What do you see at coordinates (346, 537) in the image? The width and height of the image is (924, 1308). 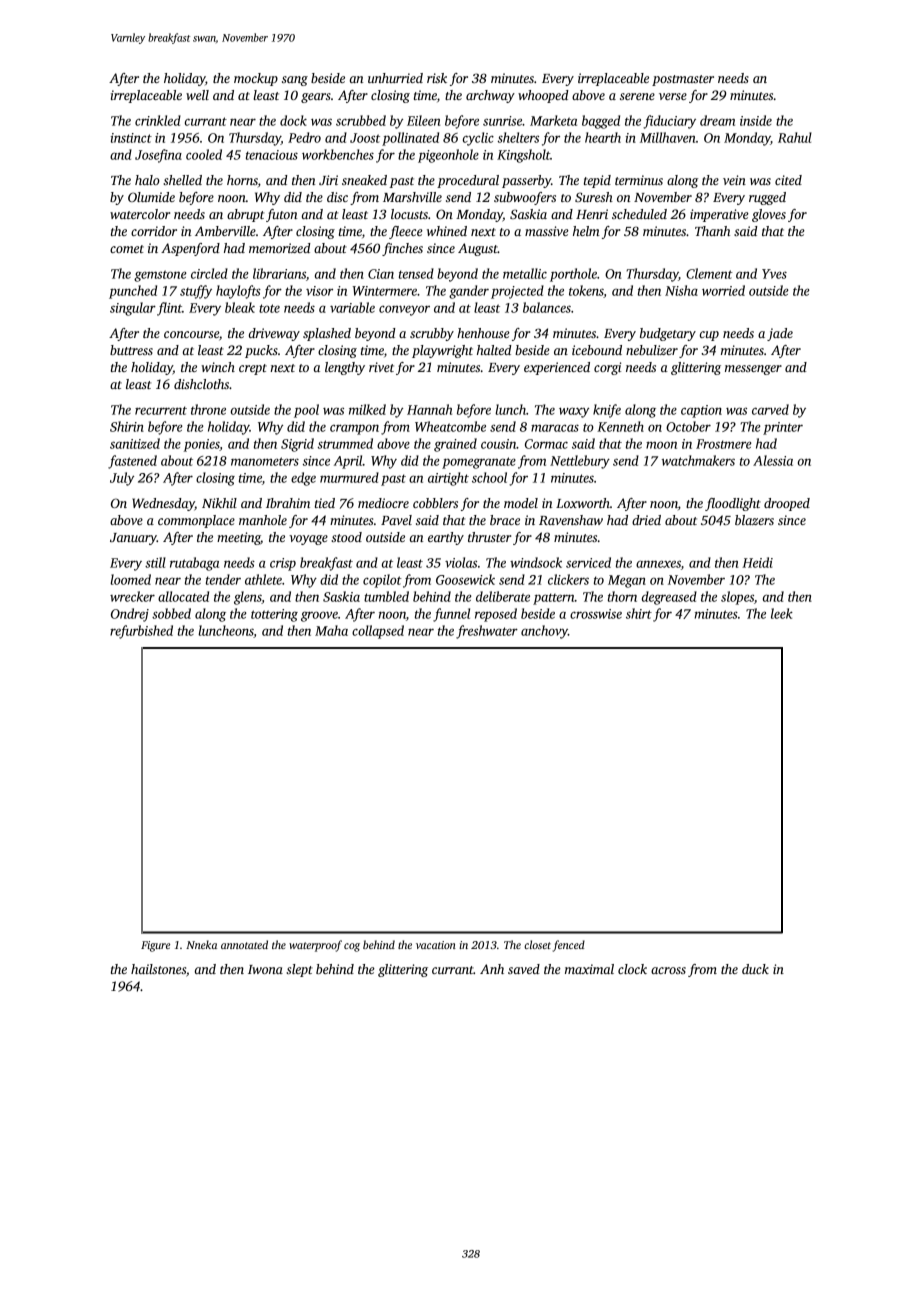 I see `stood` at bounding box center [346, 537].
